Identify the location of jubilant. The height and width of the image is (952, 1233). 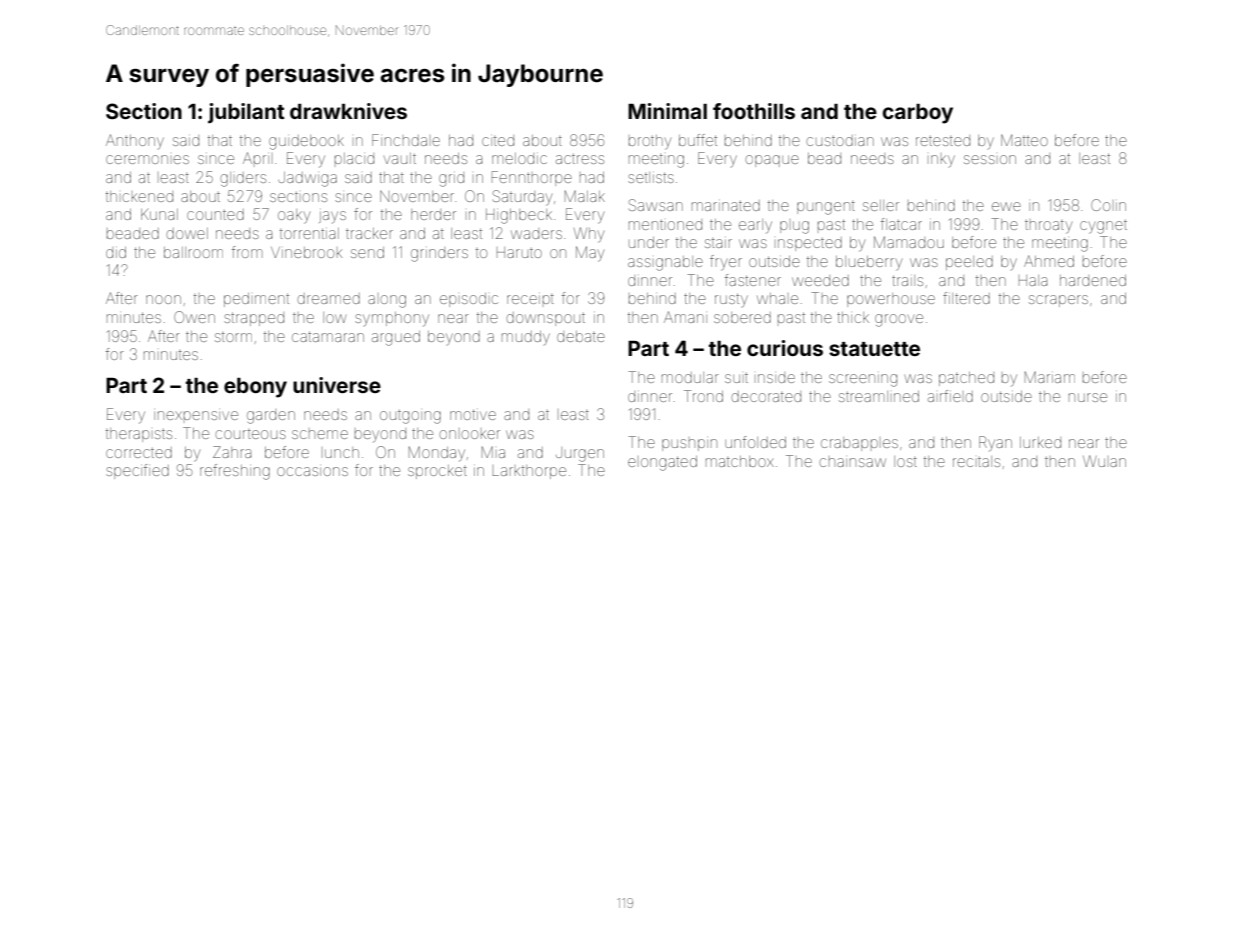
(246, 113).
